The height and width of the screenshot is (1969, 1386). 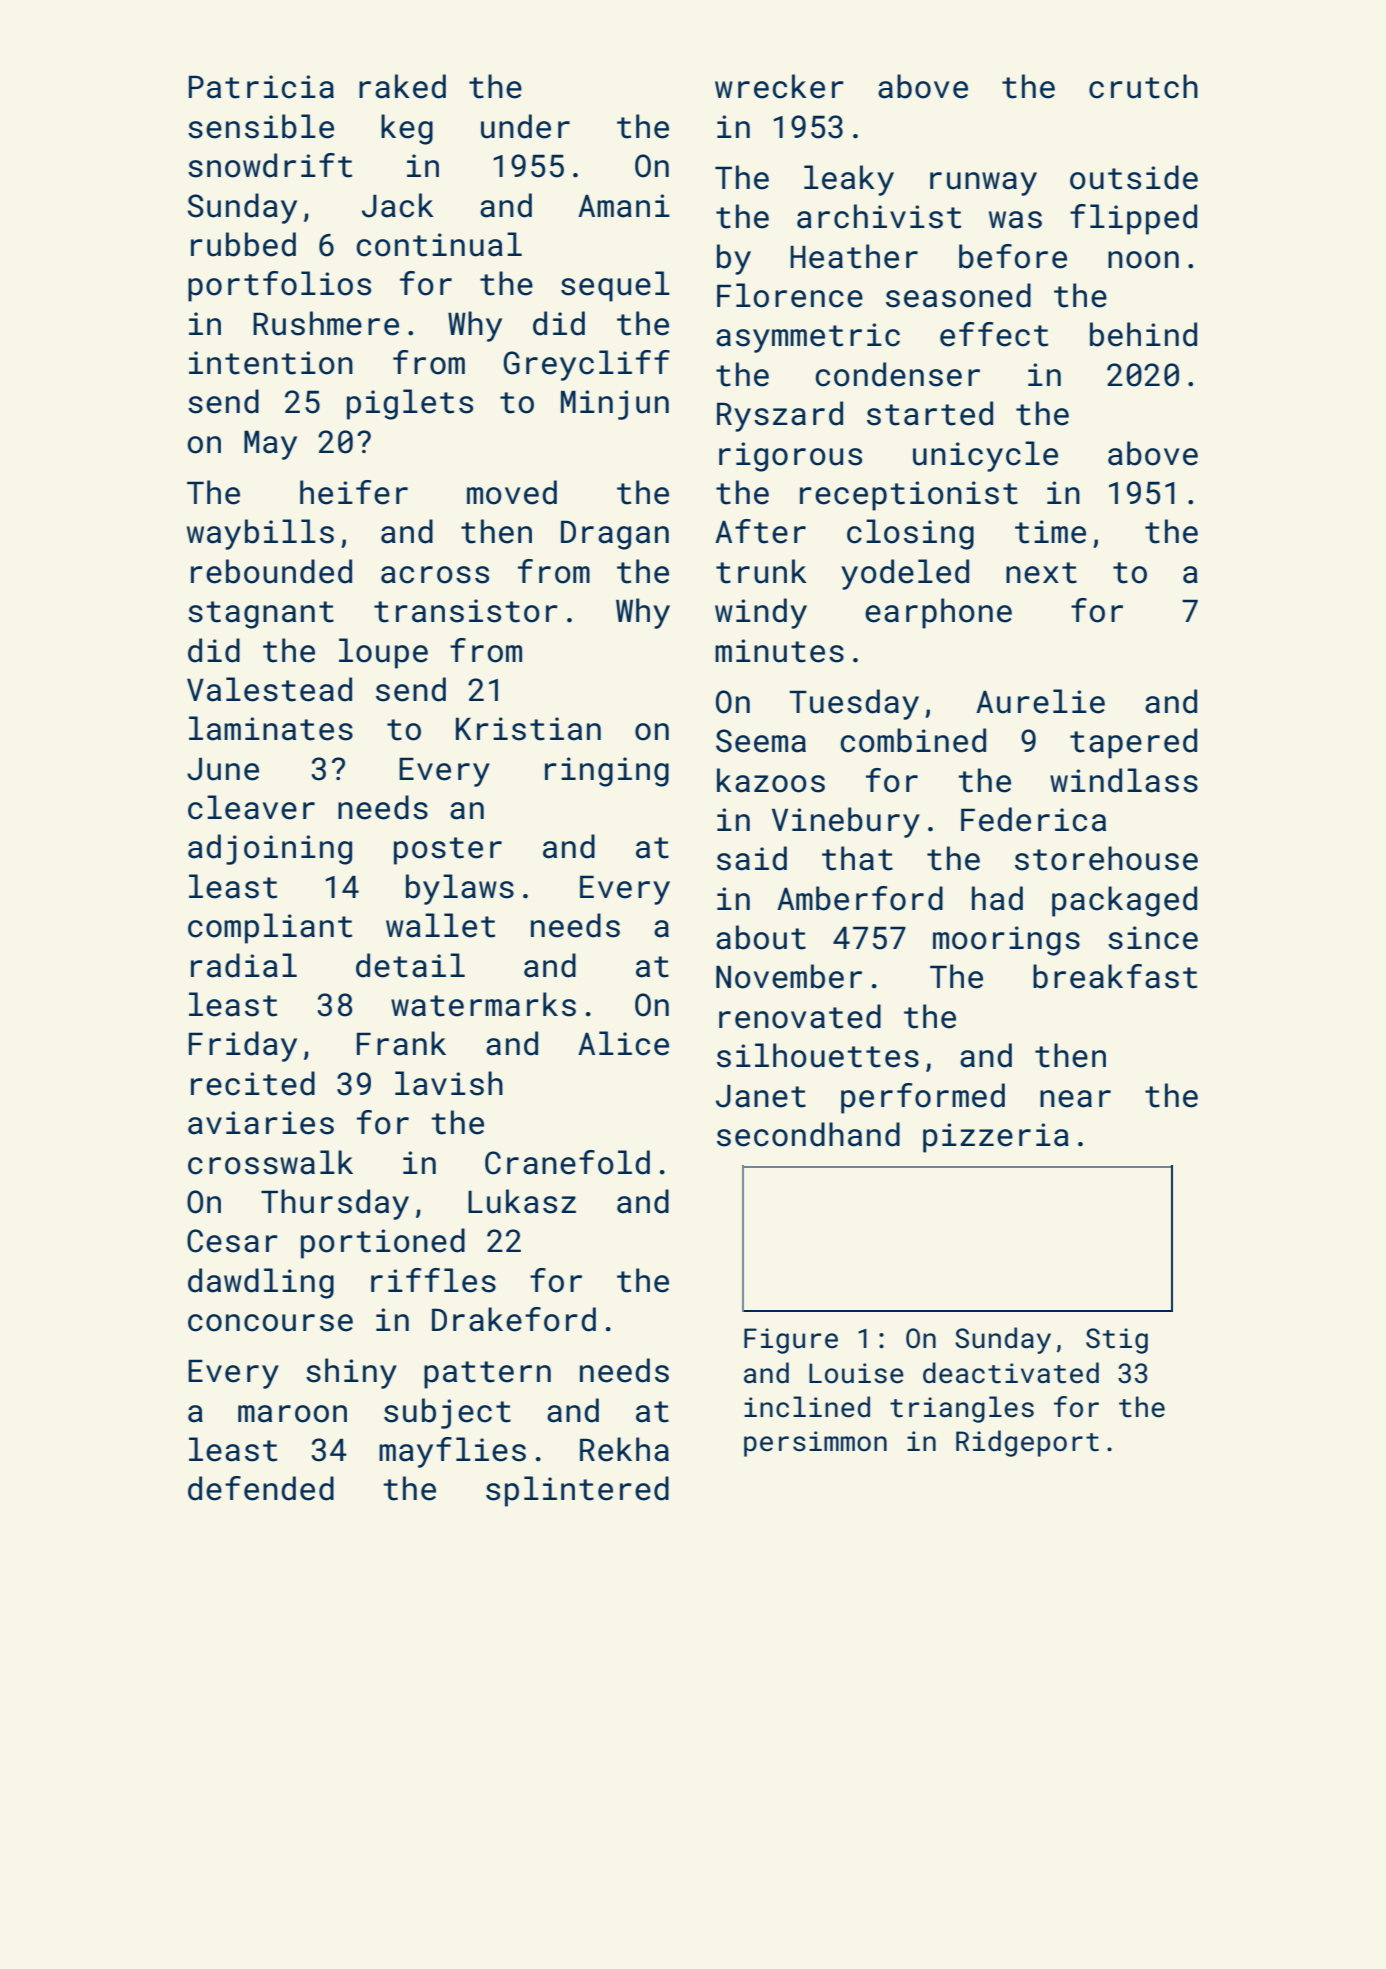 I want to click on Patricia, so click(x=261, y=87).
